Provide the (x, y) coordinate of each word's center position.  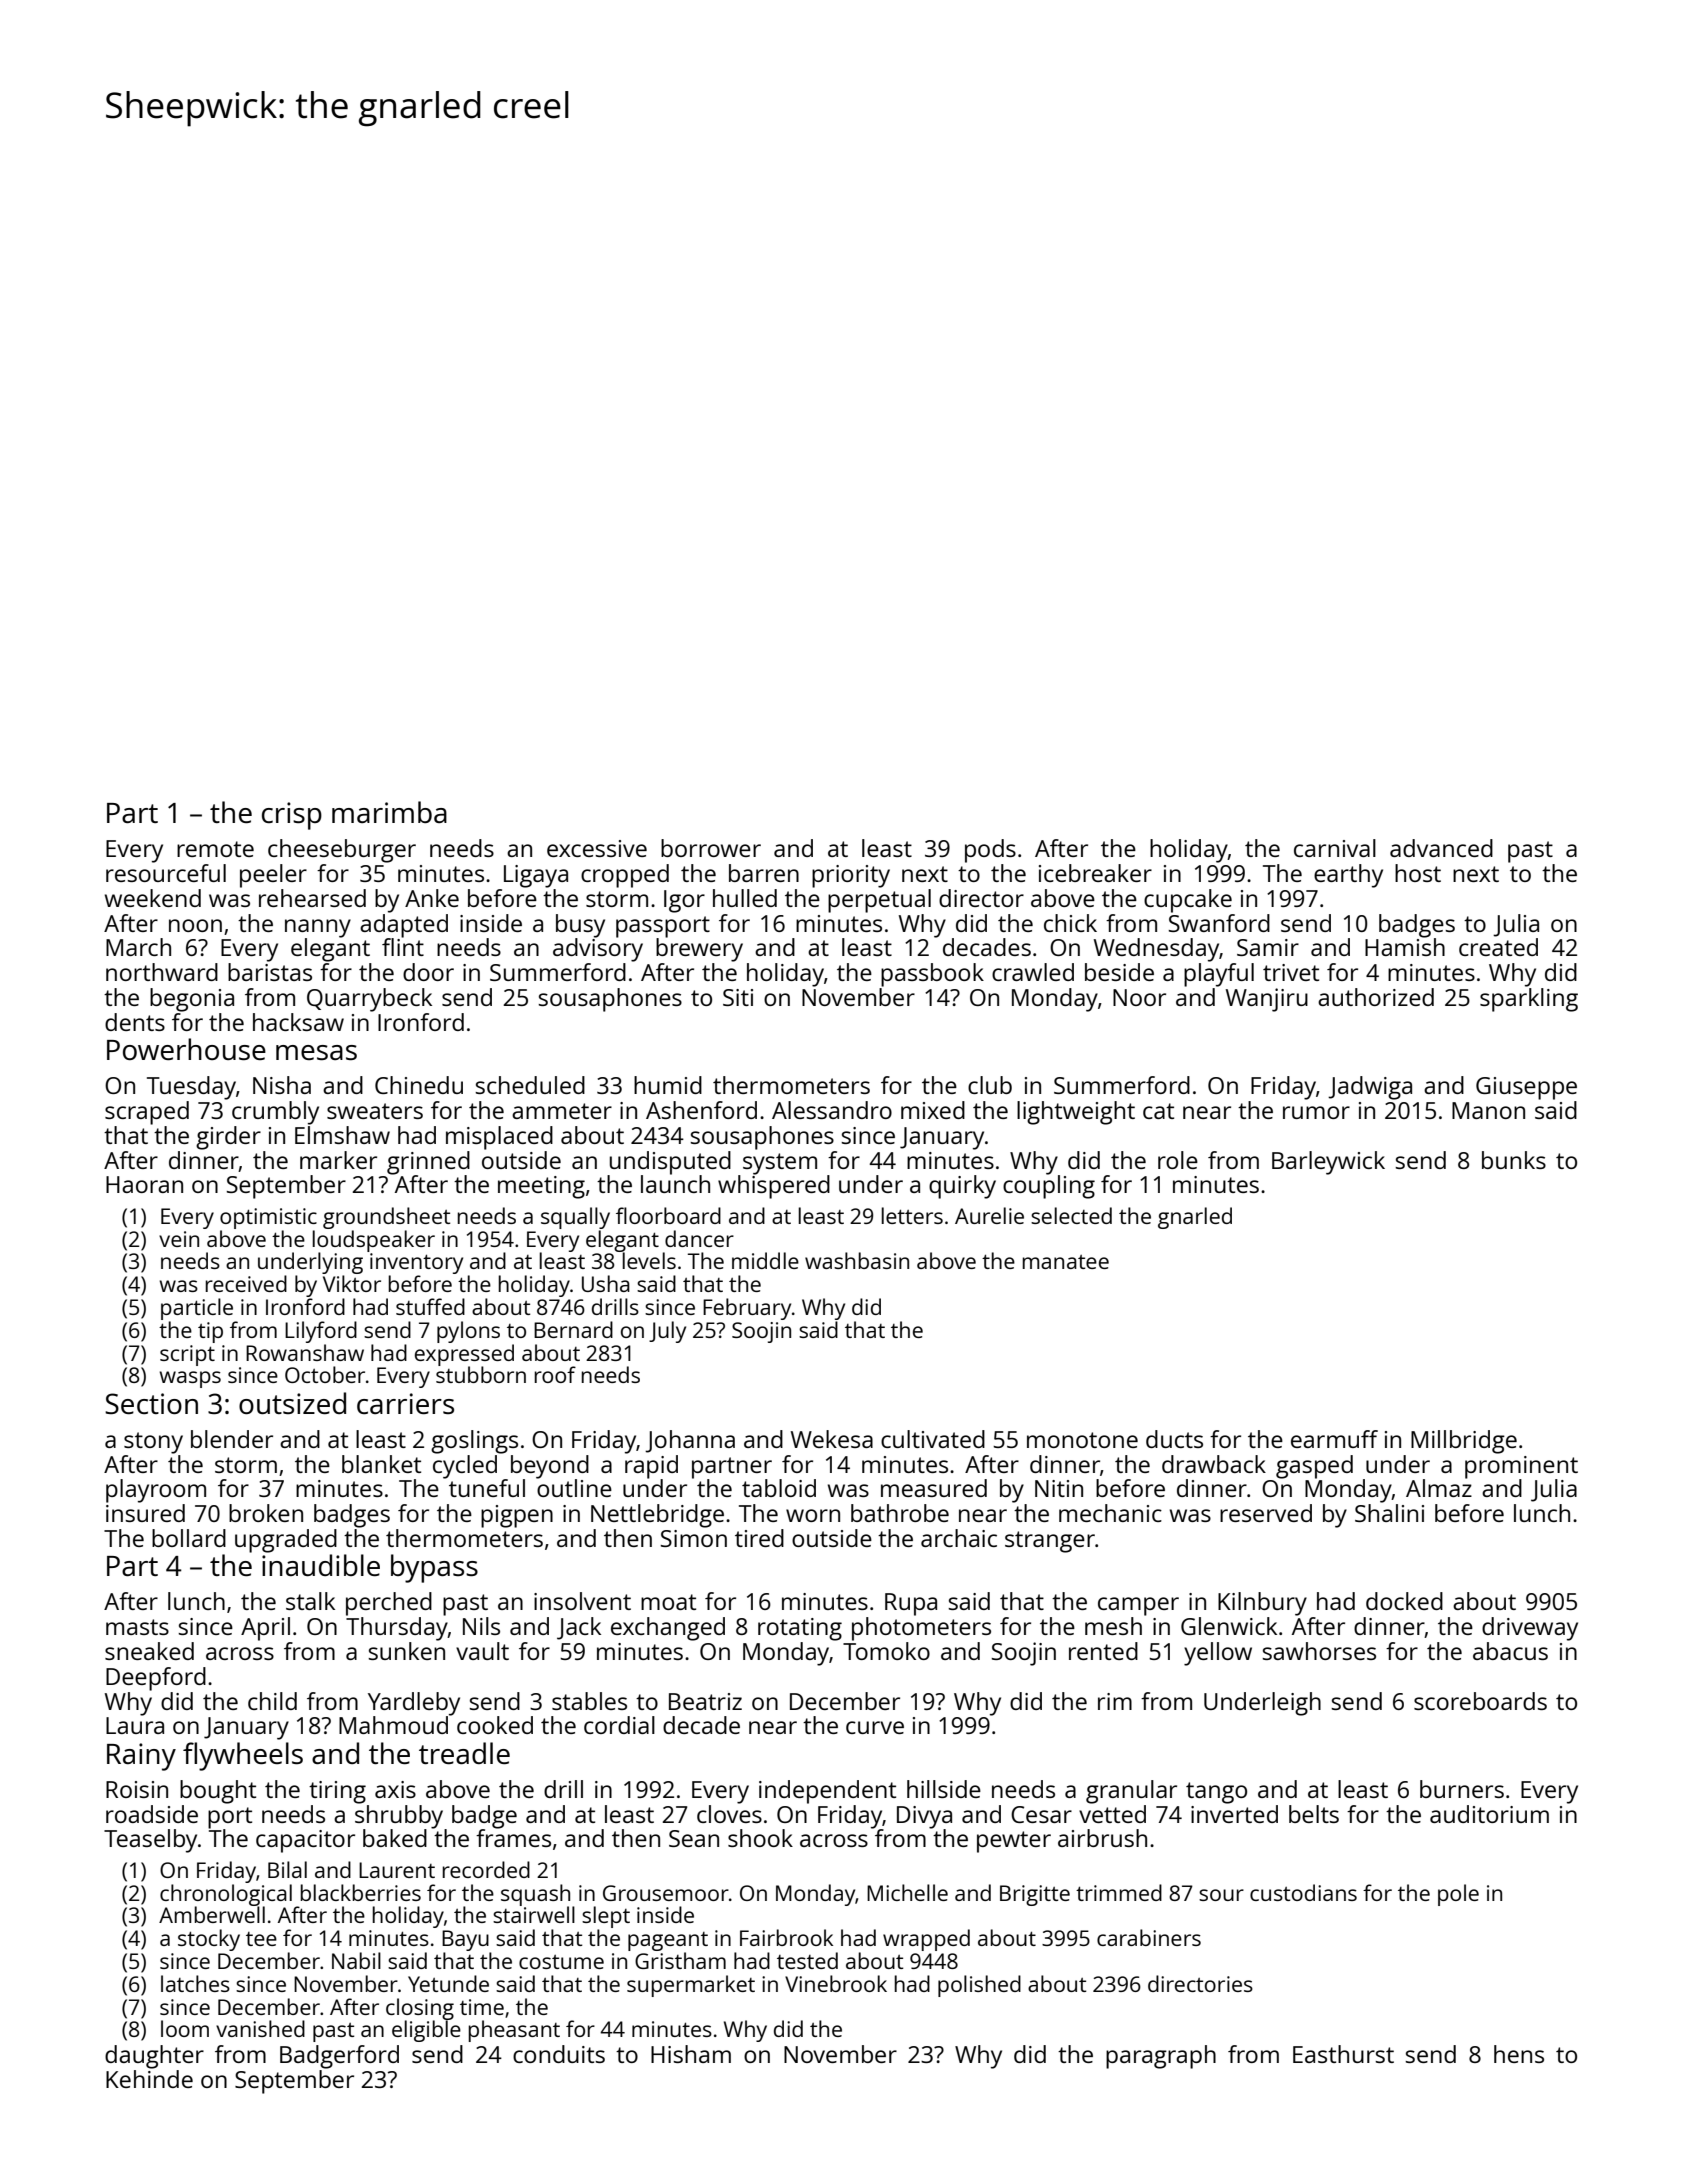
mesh (1113, 1626)
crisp (292, 816)
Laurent (397, 1870)
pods (990, 851)
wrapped (926, 1940)
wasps (190, 1379)
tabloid (779, 1488)
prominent (1521, 1467)
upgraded (286, 1541)
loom (185, 2028)
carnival (1335, 848)
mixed (933, 1110)
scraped (147, 1113)
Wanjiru (1267, 1000)
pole (1458, 1895)
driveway (1530, 1629)
